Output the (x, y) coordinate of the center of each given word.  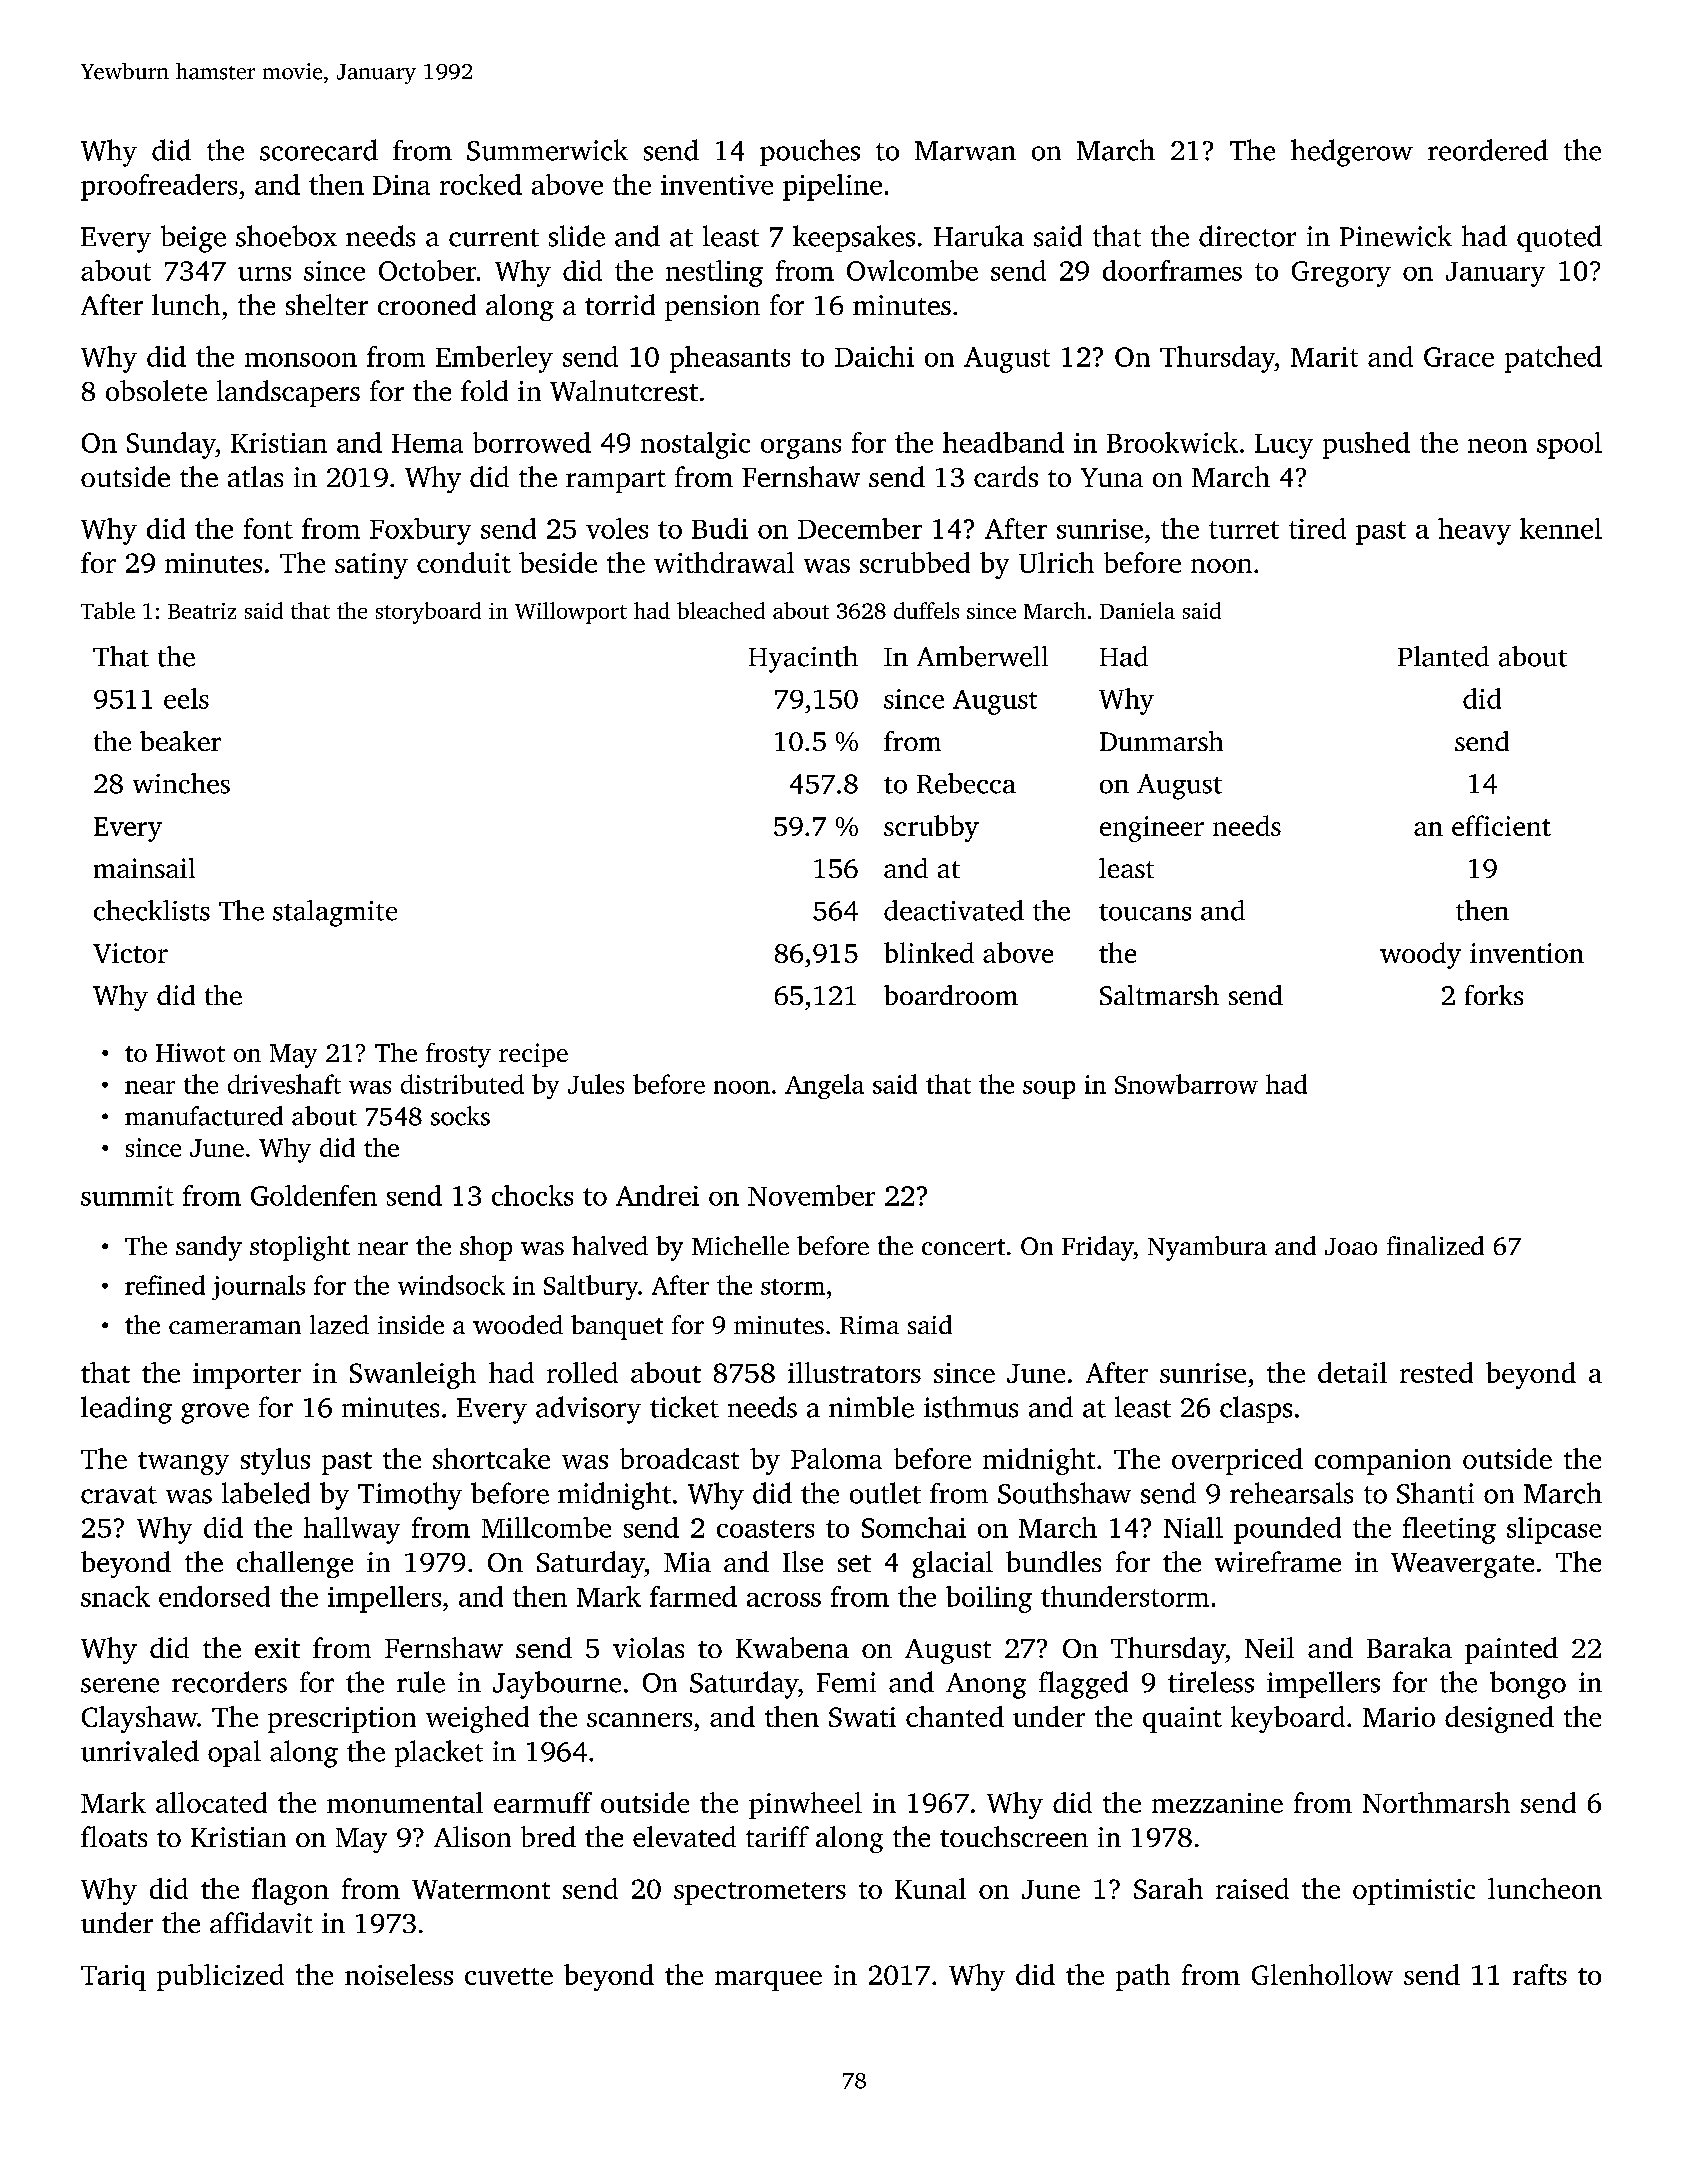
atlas (255, 476)
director (1247, 236)
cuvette (509, 1976)
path (1143, 1977)
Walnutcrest (624, 390)
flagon (290, 1891)
